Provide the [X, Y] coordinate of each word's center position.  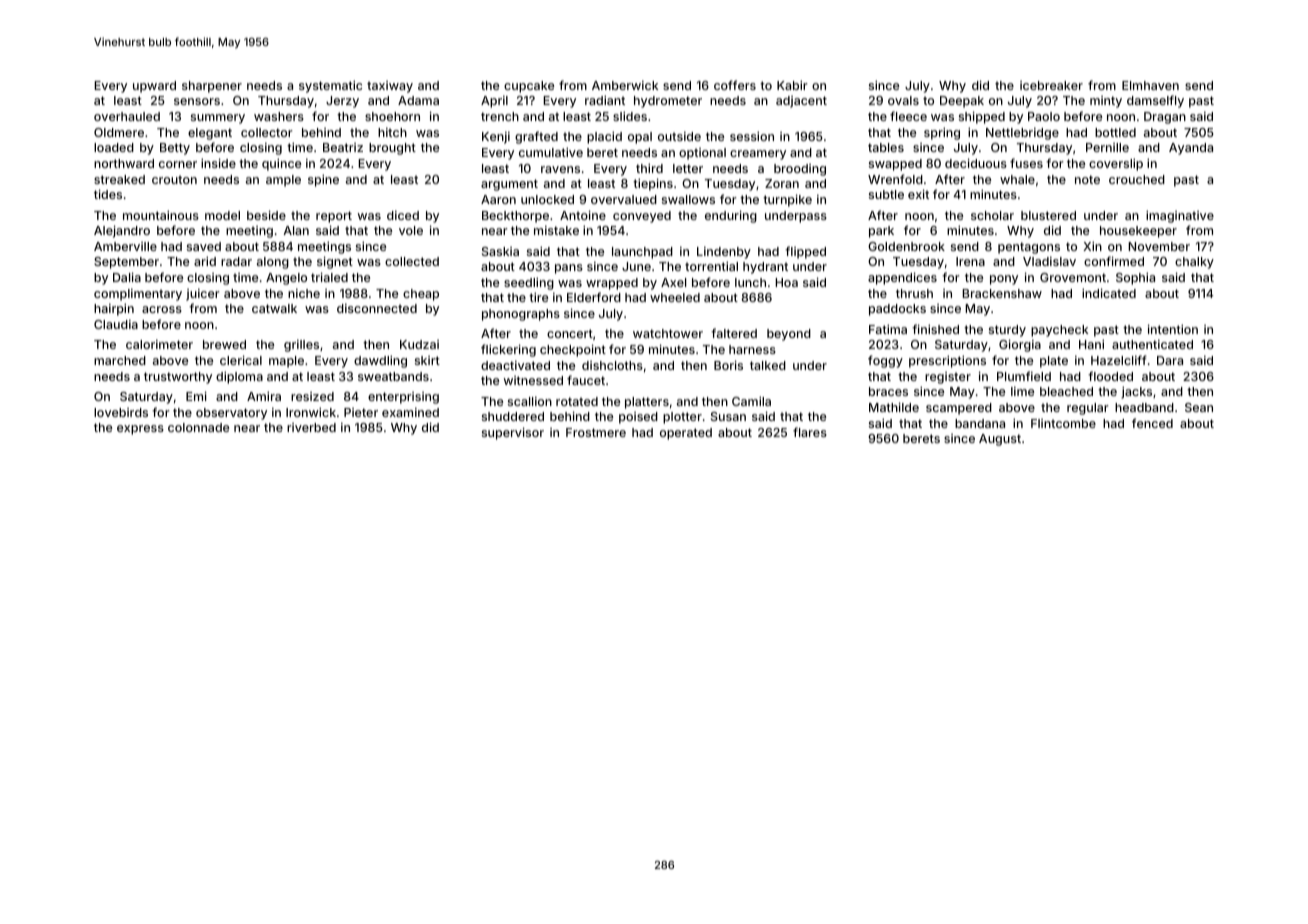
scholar [992, 215]
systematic [330, 86]
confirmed [1114, 261]
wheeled [675, 297]
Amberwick [625, 85]
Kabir [792, 85]
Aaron [498, 199]
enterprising [403, 398]
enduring [731, 216]
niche [304, 293]
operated [686, 434]
